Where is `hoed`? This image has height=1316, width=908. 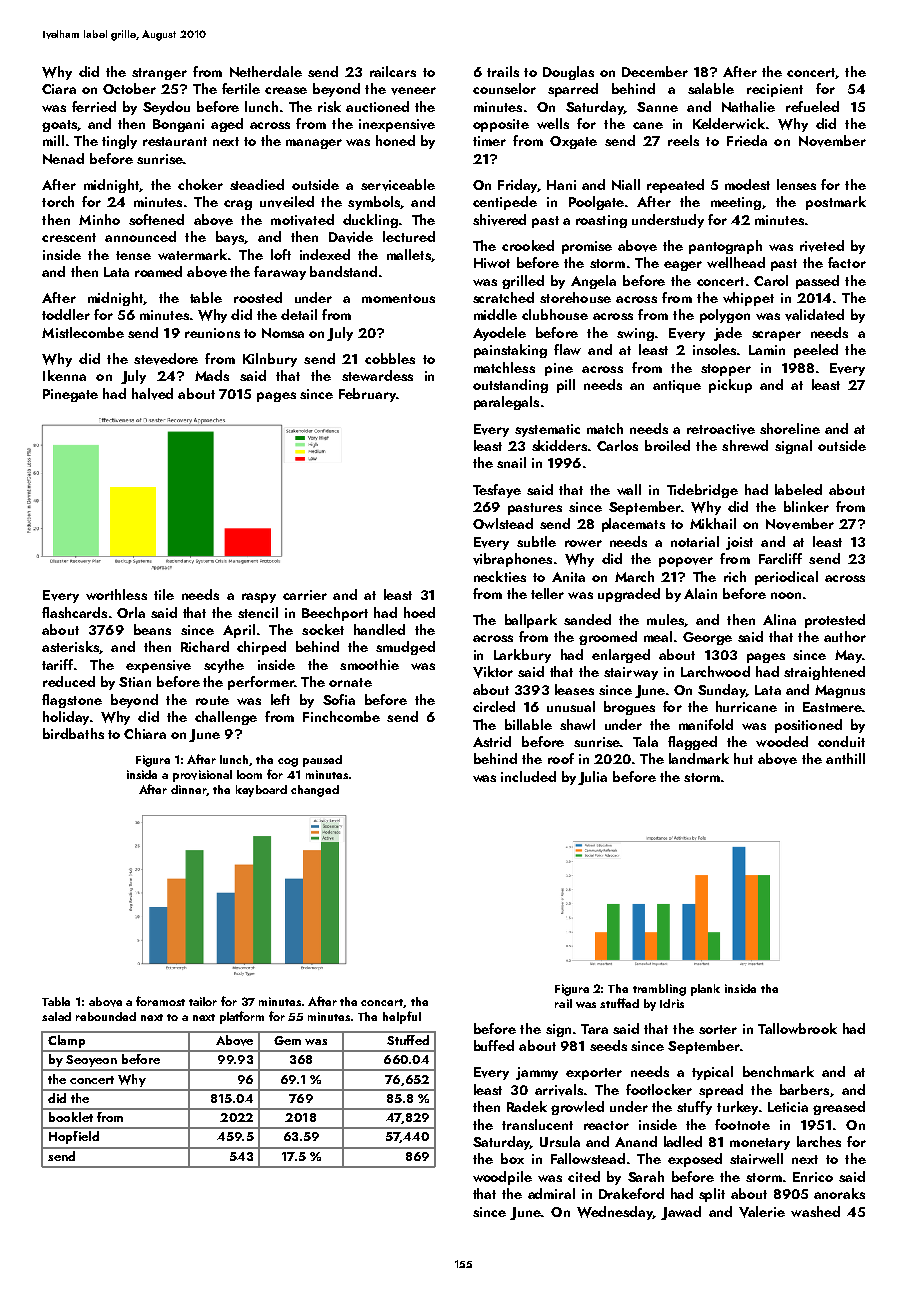
hoed is located at coordinates (419, 612).
